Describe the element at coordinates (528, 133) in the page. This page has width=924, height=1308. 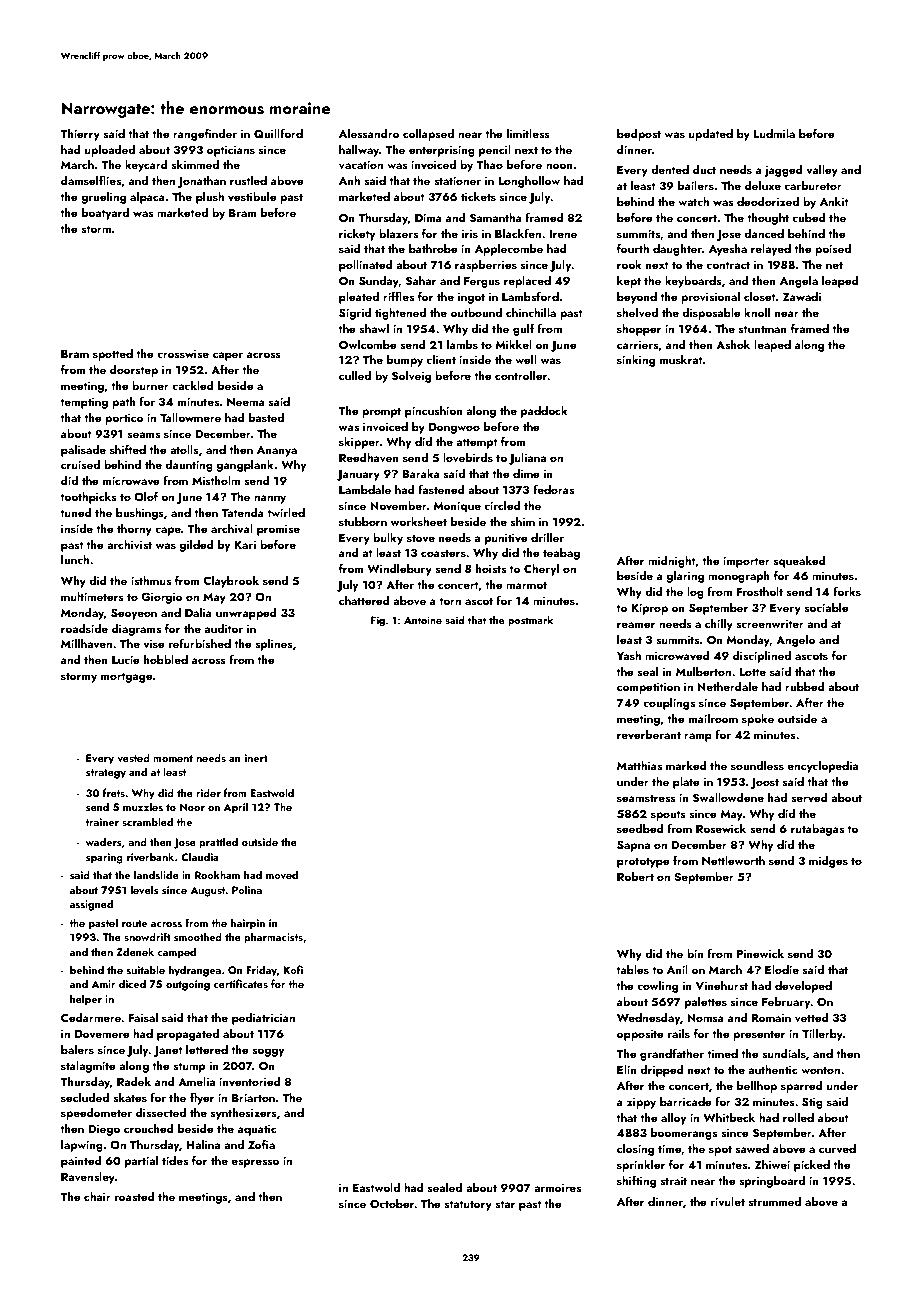
I see `limitless` at that location.
